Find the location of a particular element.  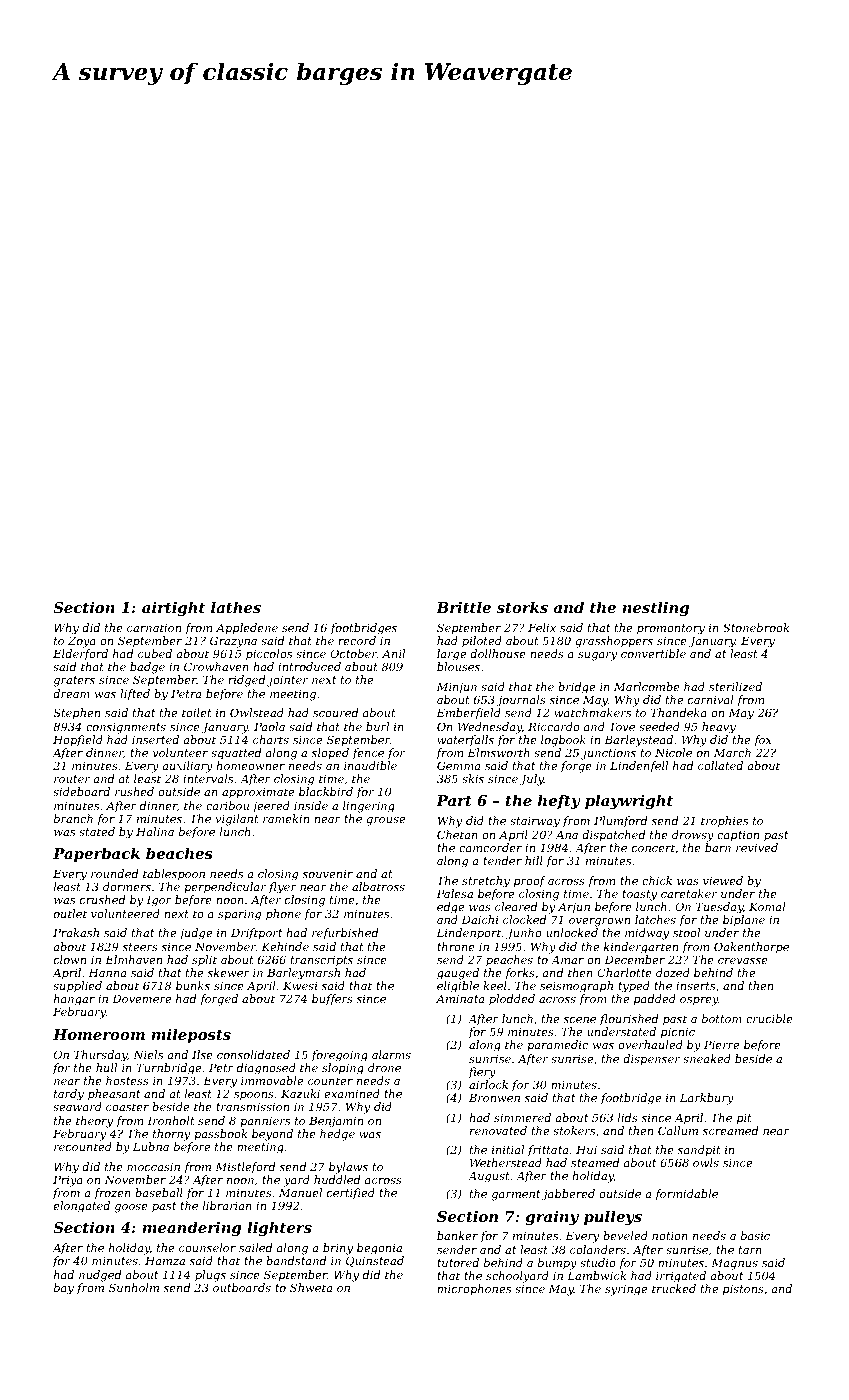

cubed is located at coordinates (155, 653).
